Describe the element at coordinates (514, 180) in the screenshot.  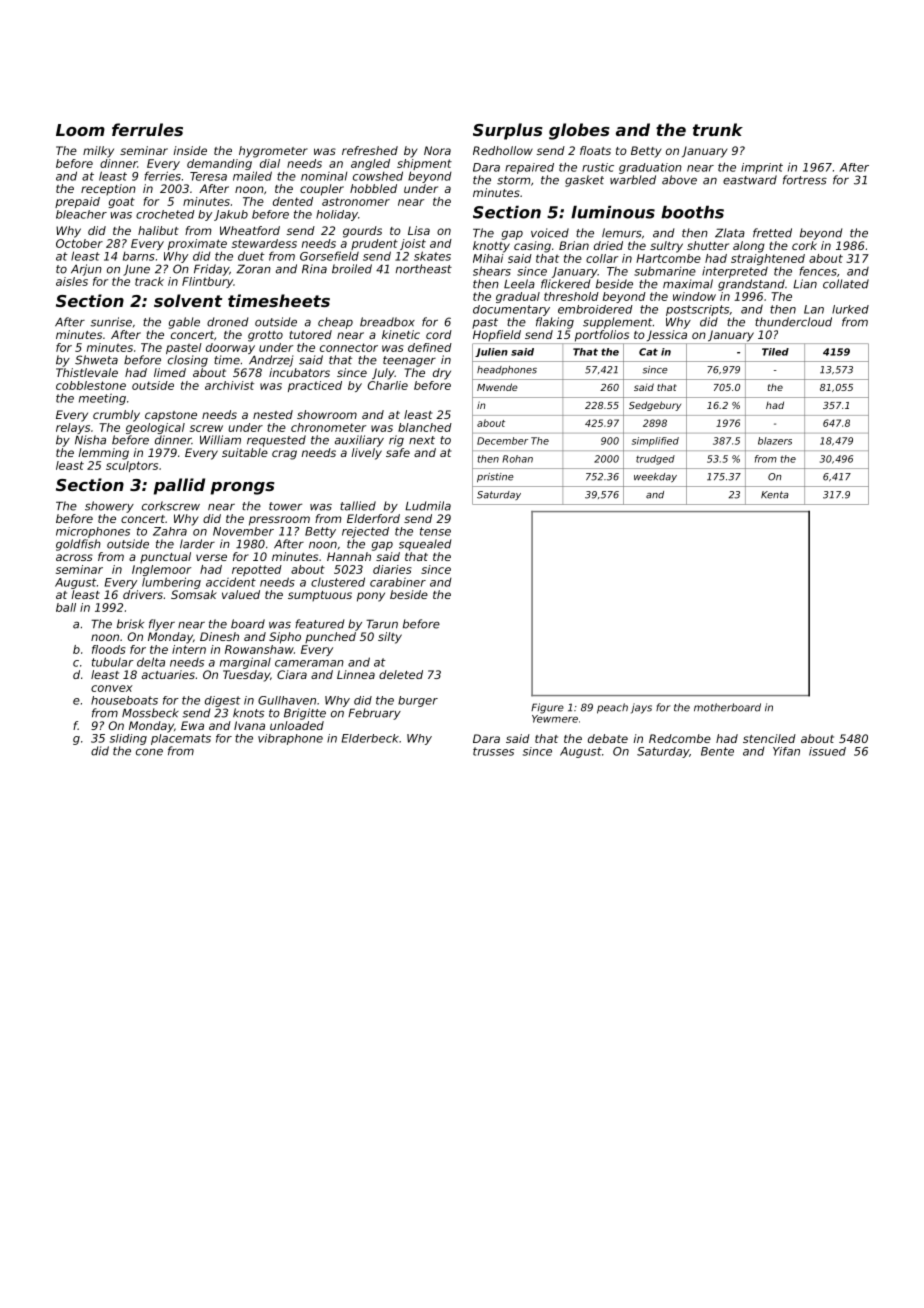
I see `storm` at that location.
